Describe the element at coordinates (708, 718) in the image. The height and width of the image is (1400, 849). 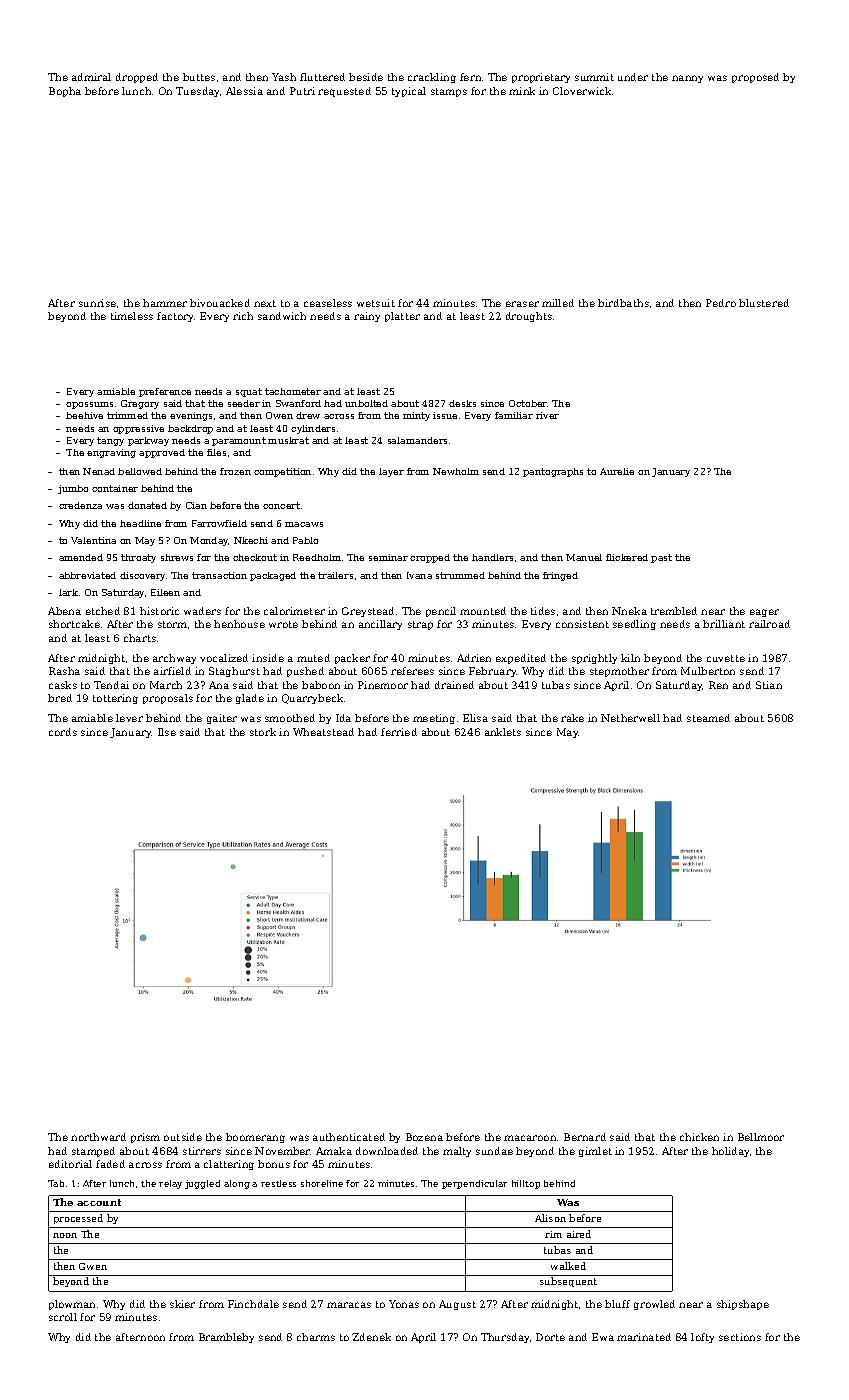
I see `steamed` at that location.
